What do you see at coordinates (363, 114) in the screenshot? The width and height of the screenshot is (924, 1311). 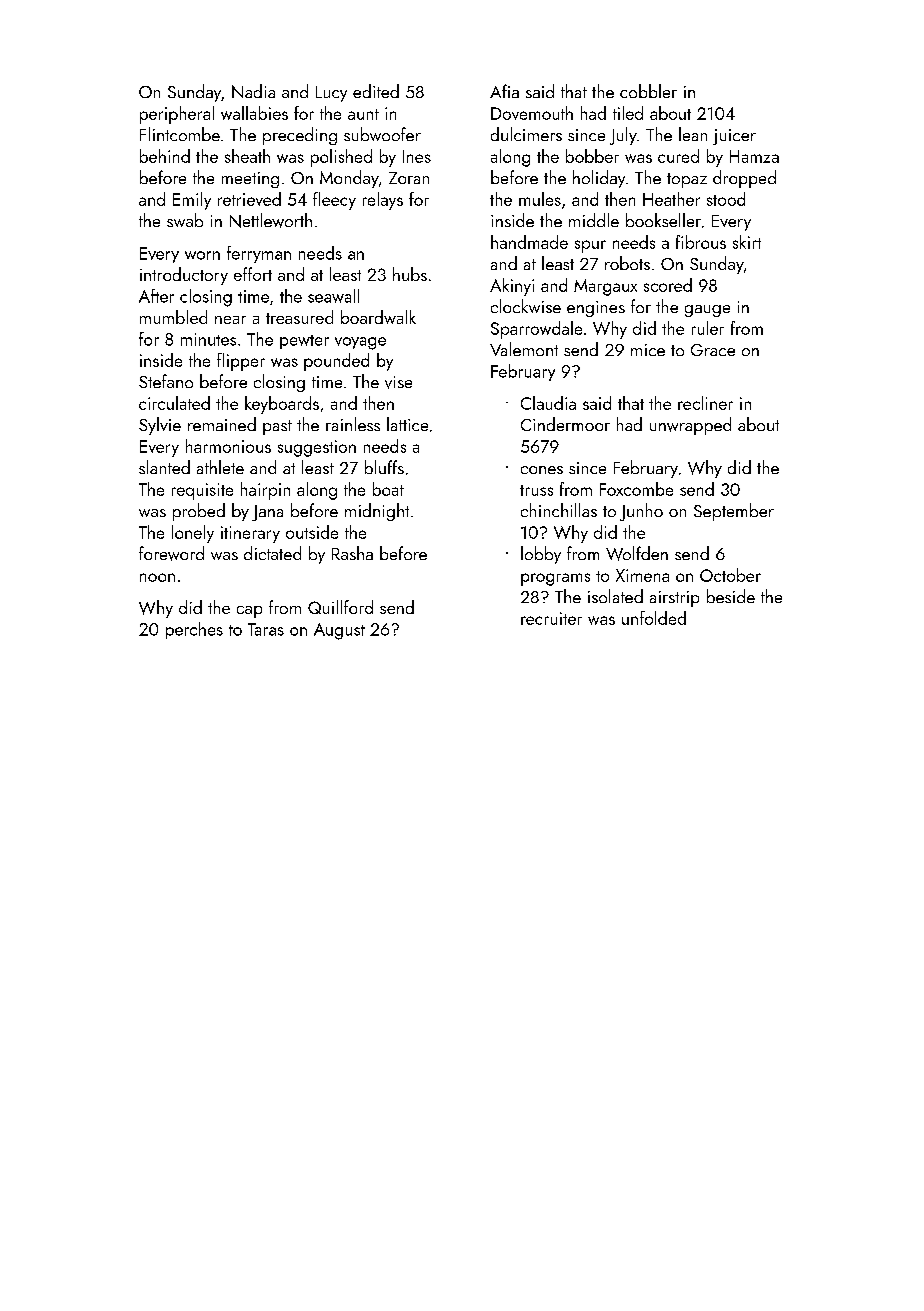 I see `aunt` at bounding box center [363, 114].
